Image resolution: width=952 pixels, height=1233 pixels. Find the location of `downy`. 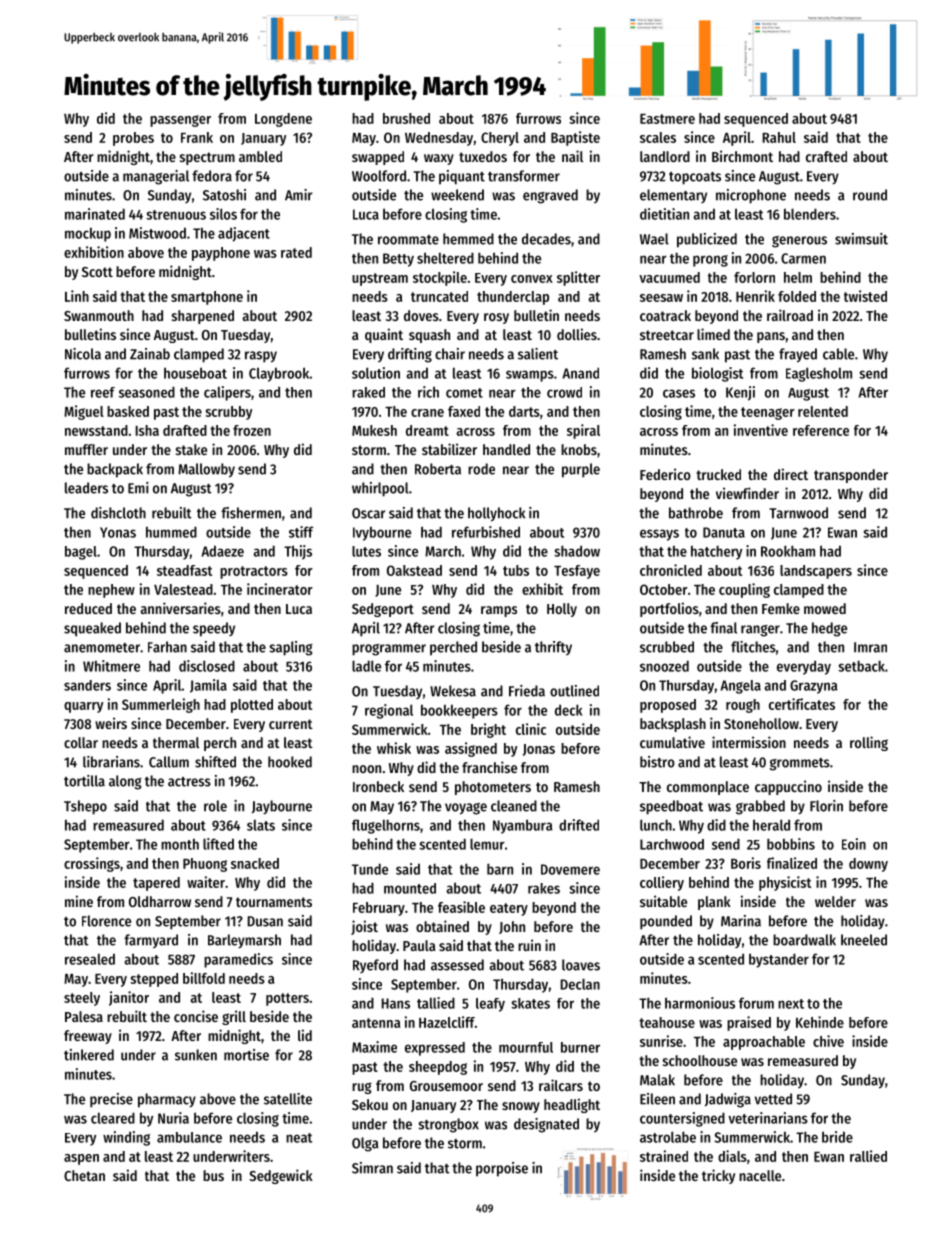

downy is located at coordinates (868, 865).
